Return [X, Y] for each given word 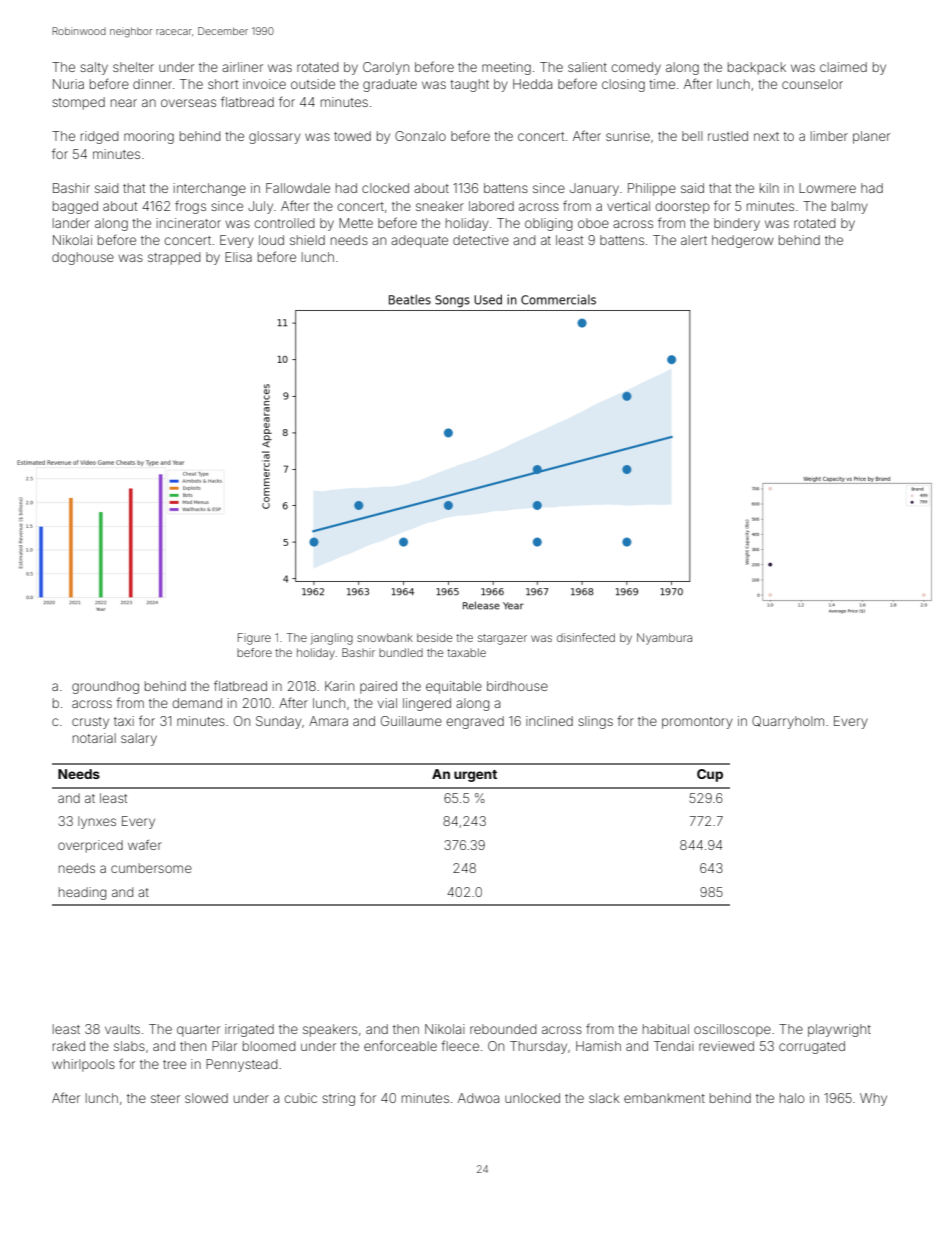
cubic [300, 1098]
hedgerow [743, 241]
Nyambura [664, 639]
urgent [475, 776]
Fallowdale [298, 188]
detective [481, 240]
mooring [149, 137]
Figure [254, 639]
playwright [839, 1030]
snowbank [385, 637]
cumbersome [151, 868]
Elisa [238, 257]
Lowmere [827, 188]
